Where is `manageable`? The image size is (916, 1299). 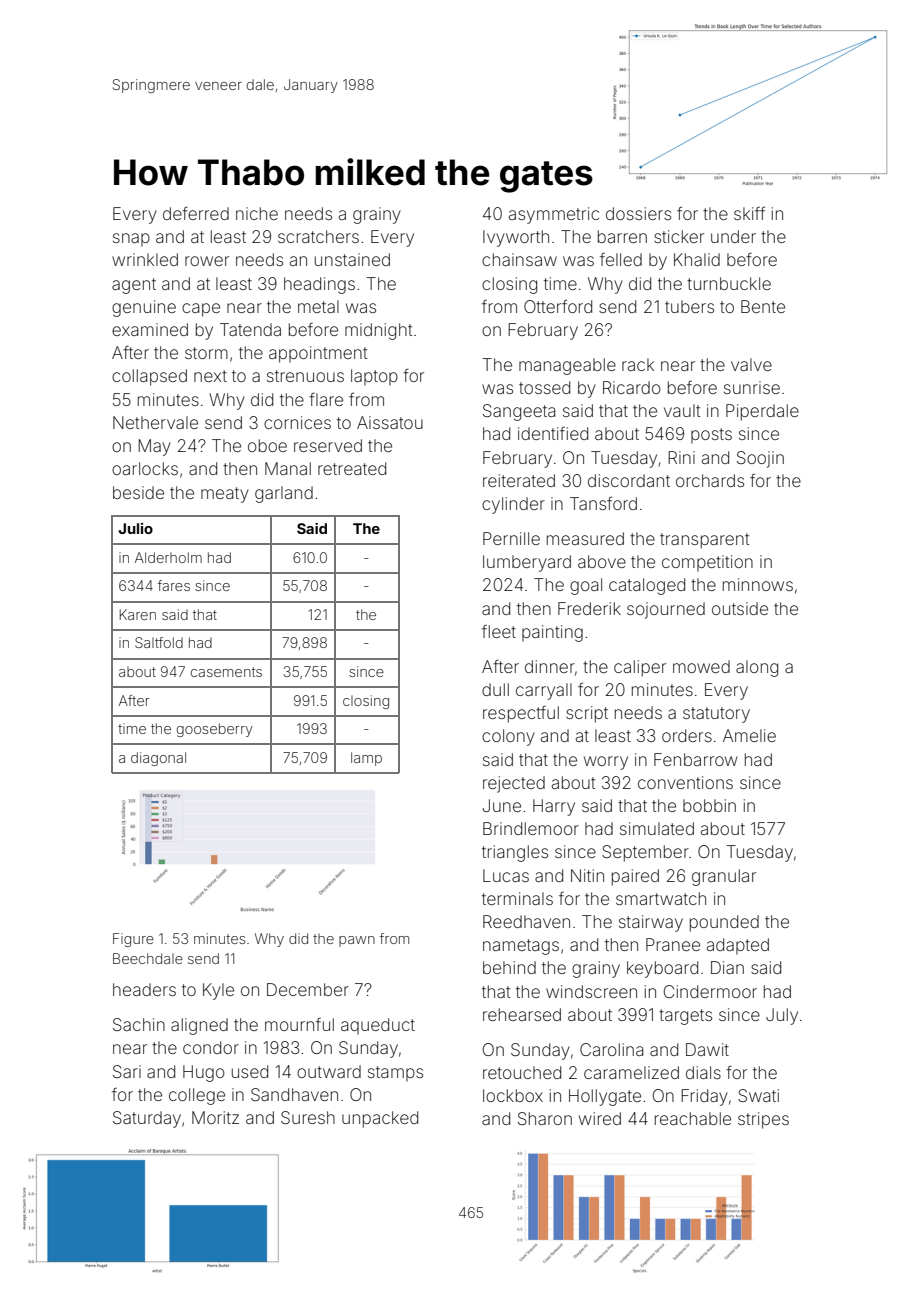
manageable is located at coordinates (567, 366).
